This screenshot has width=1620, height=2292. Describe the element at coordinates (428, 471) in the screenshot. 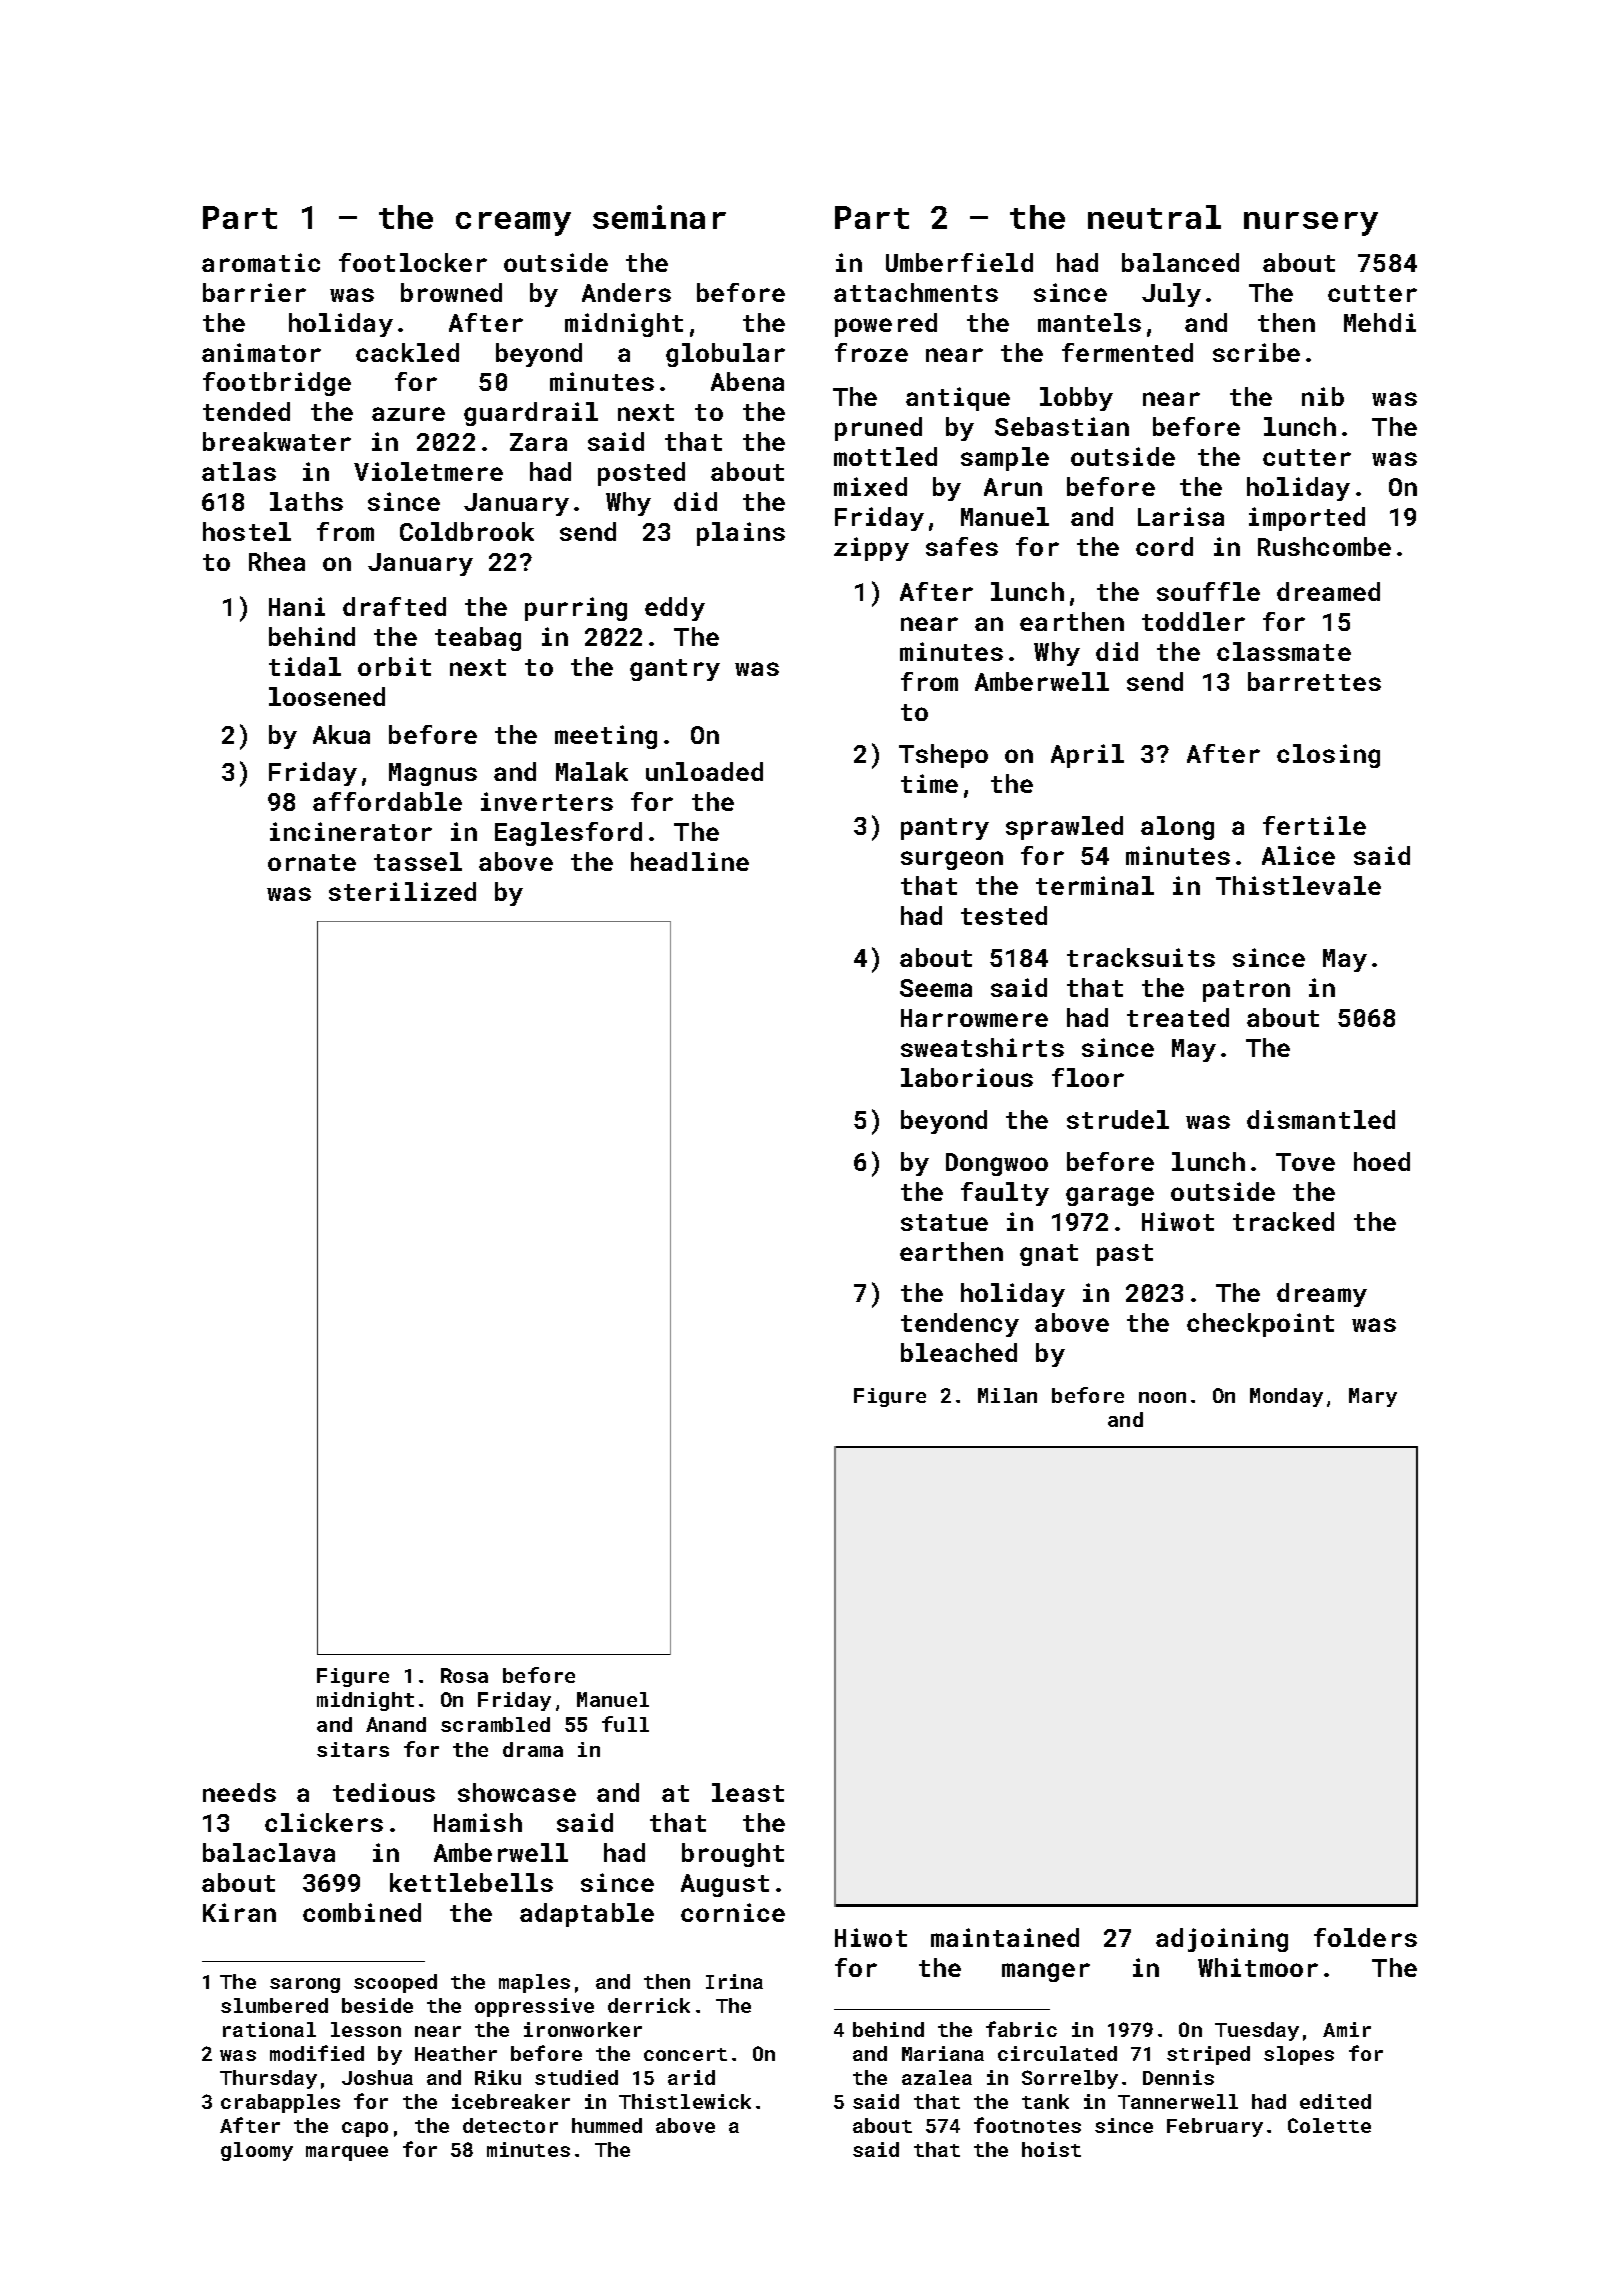

I see `Violetmere` at that location.
